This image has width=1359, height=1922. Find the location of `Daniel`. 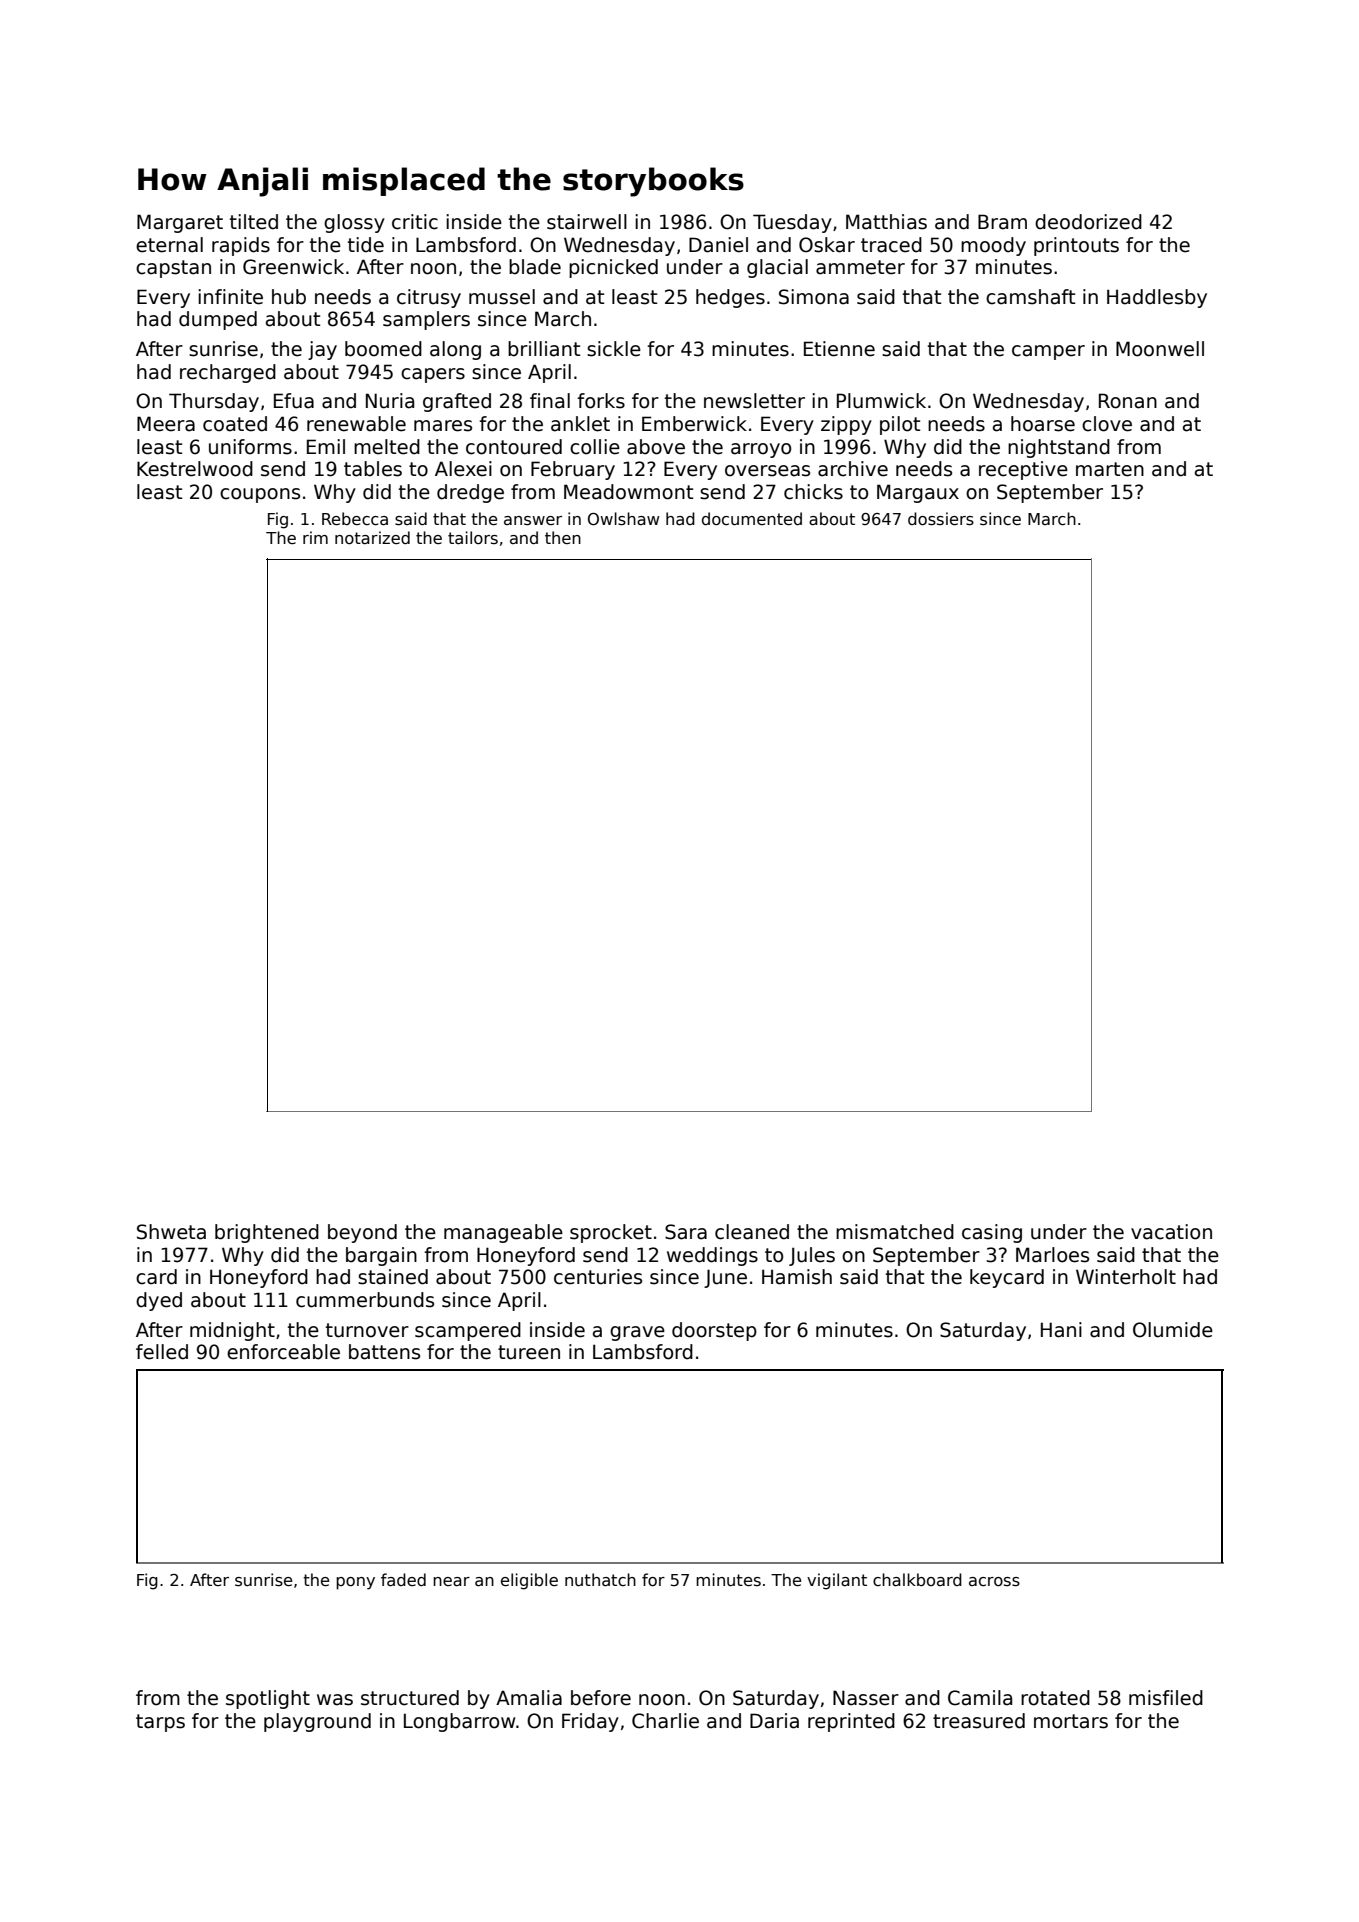

Daniel is located at coordinates (718, 245).
